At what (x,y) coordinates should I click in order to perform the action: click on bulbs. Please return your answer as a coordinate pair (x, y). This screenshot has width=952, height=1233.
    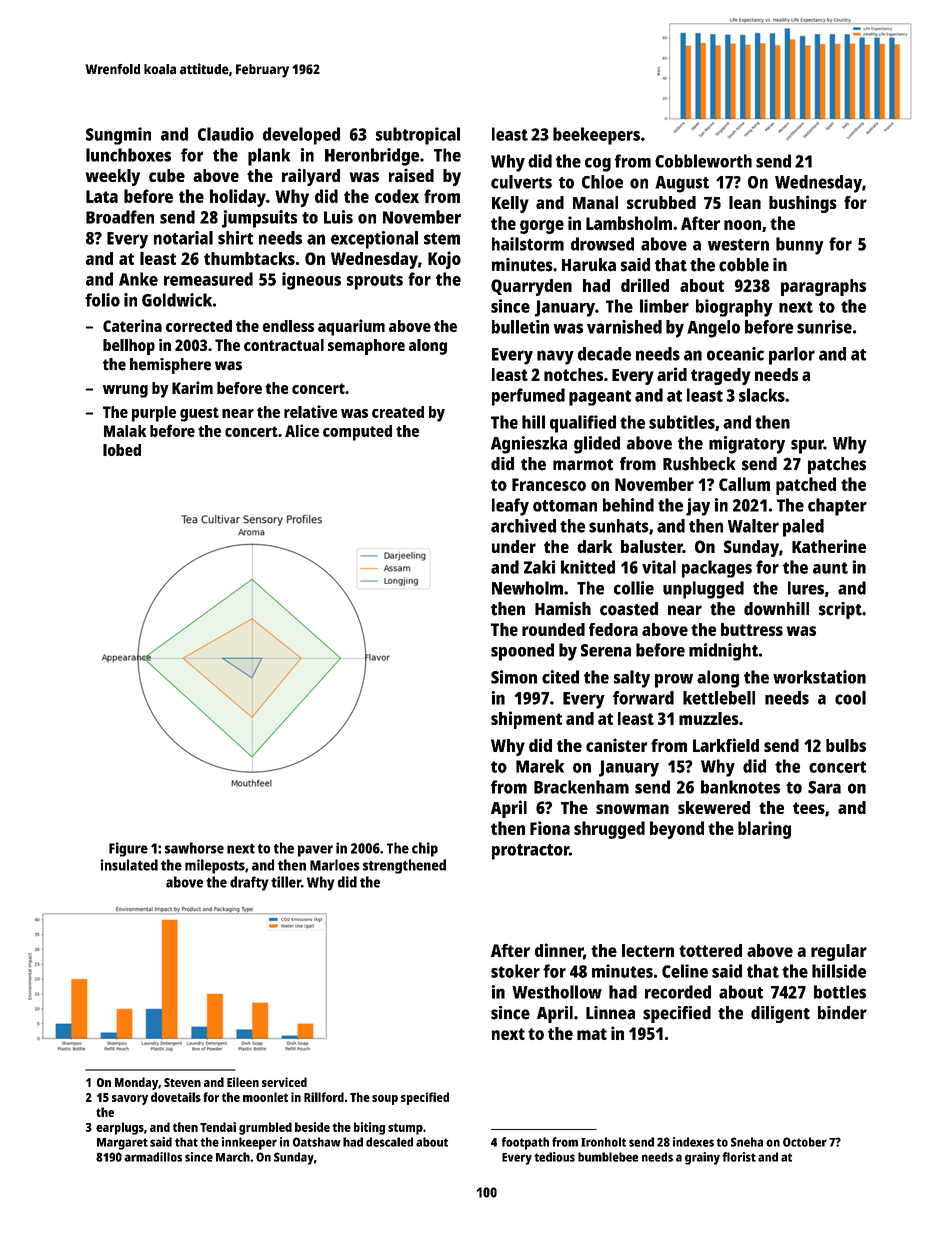
    Looking at the image, I should click on (846, 745).
